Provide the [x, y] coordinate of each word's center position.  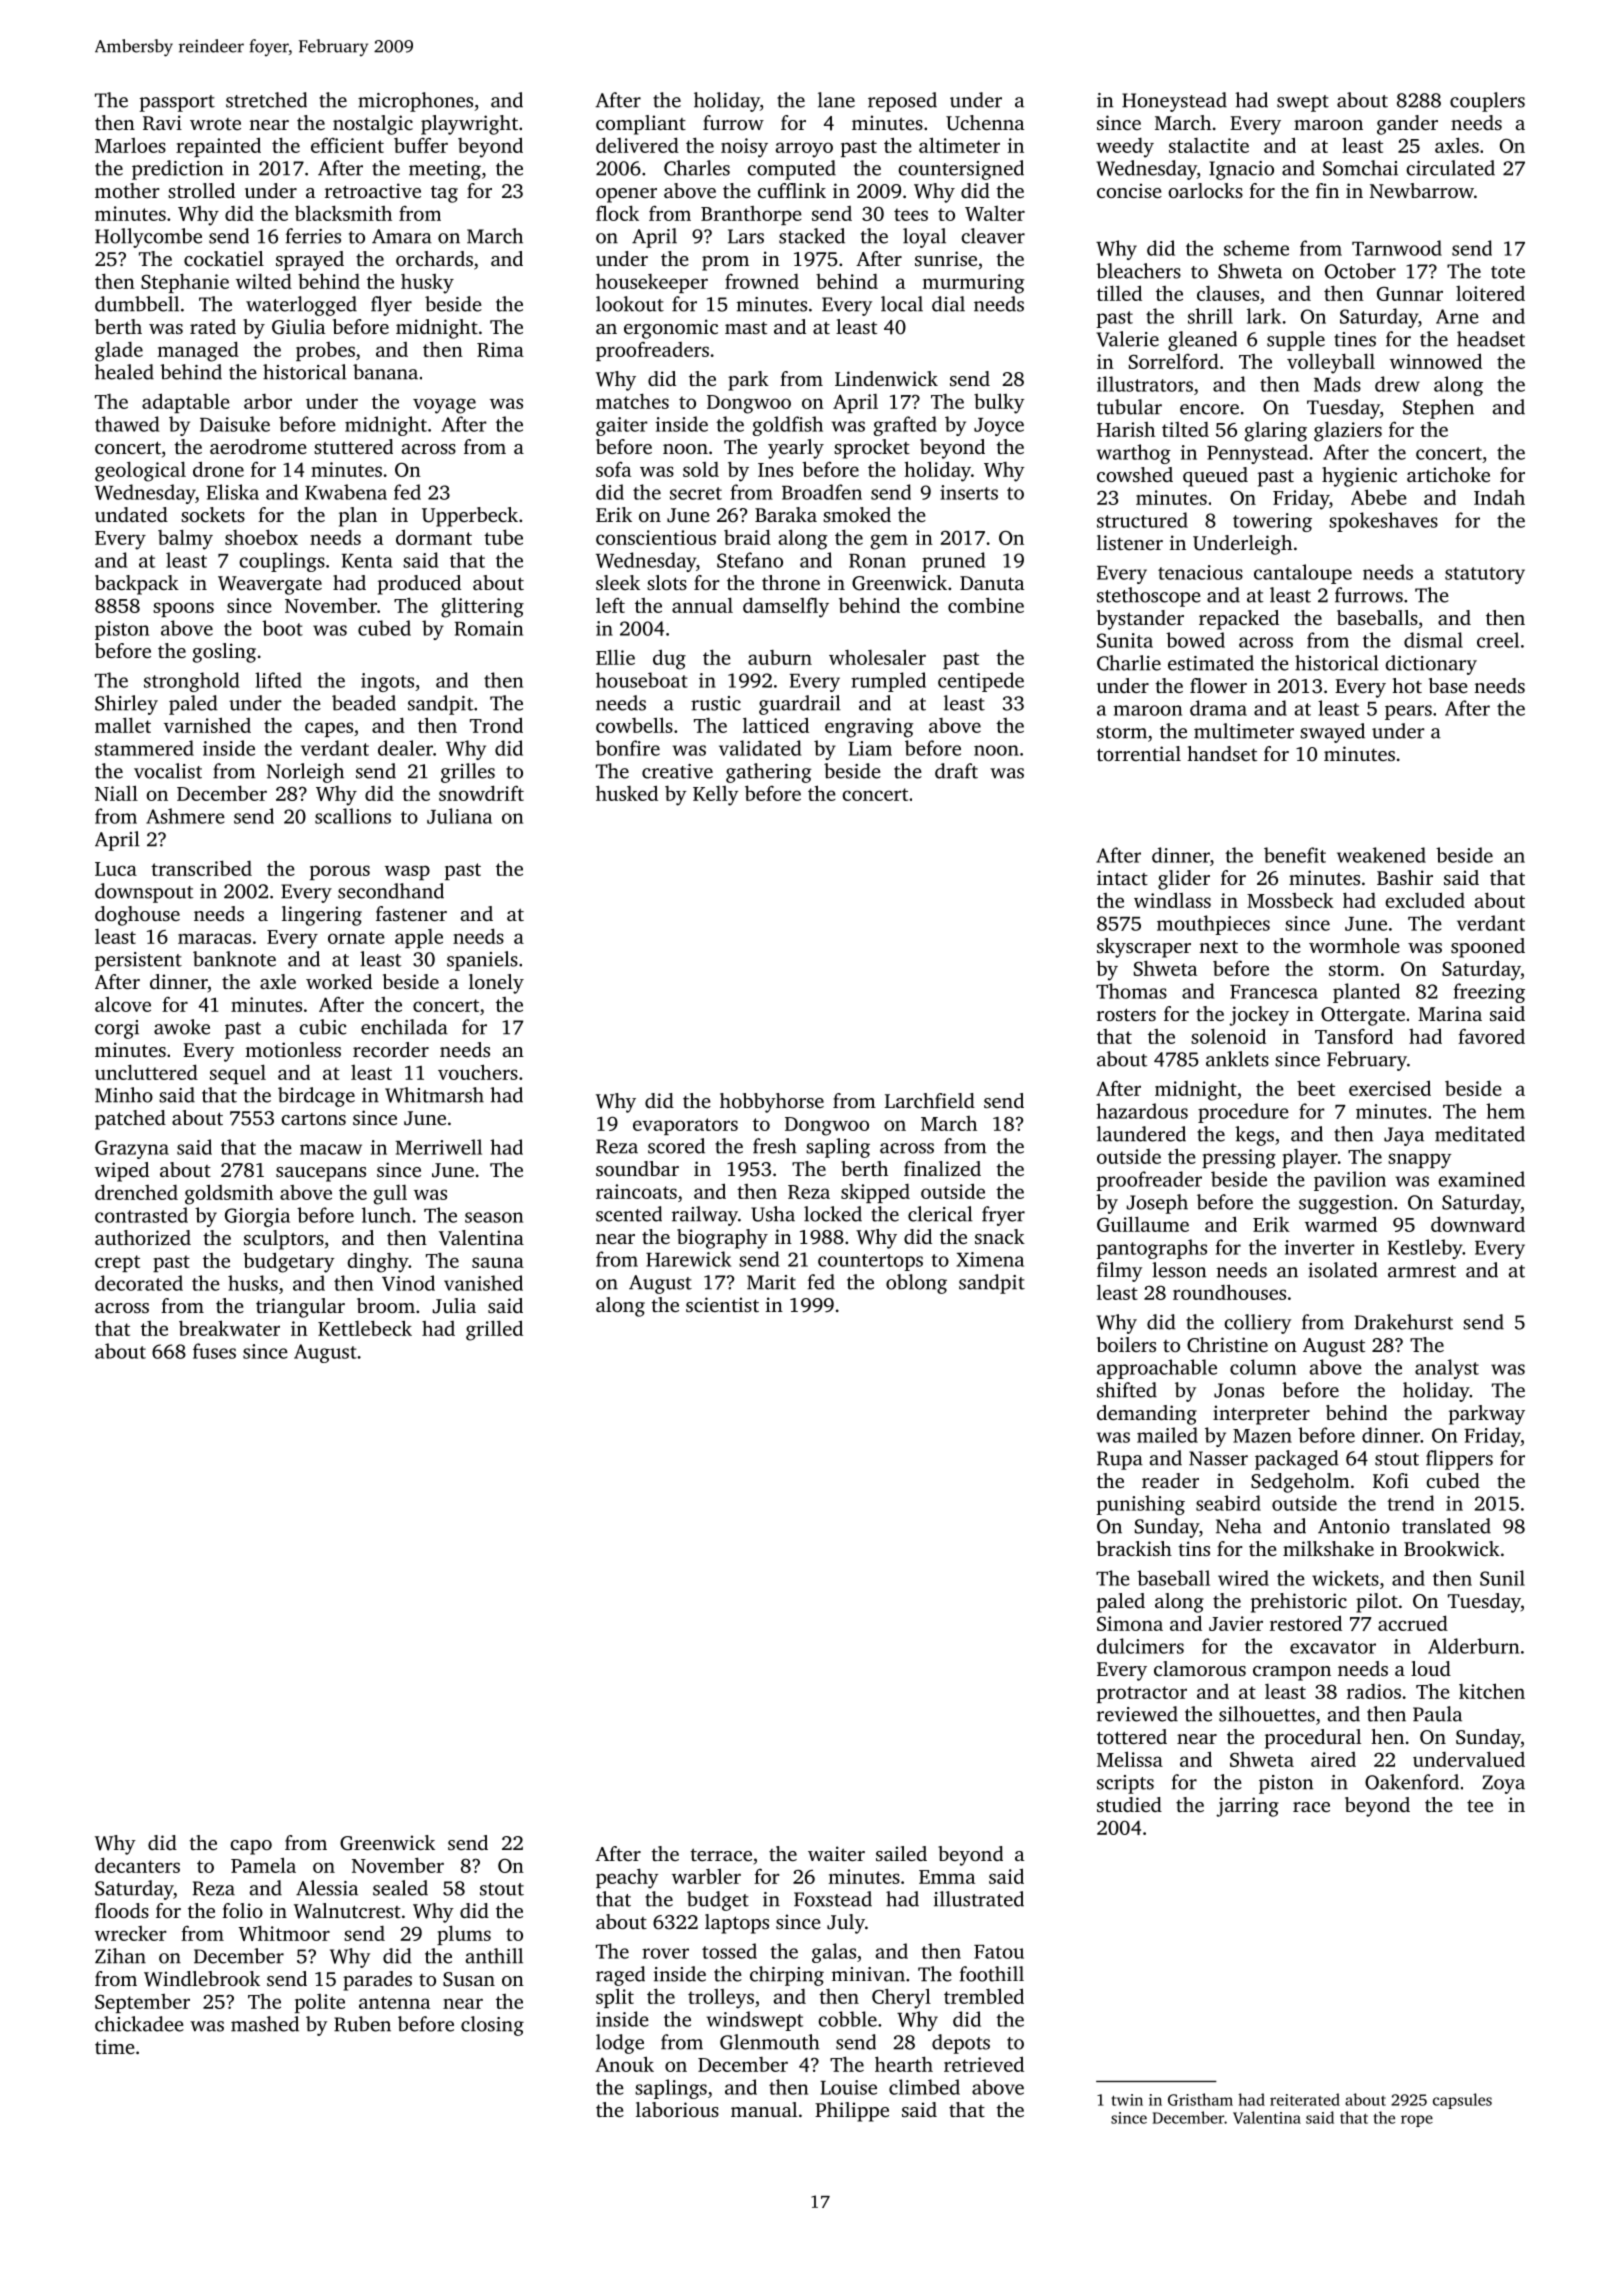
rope [1417, 2121]
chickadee [139, 2024]
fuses [214, 1351]
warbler [706, 1876]
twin [1127, 2100]
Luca [116, 869]
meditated [1480, 1134]
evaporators [685, 1126]
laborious [677, 2109]
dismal [1433, 640]
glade [119, 351]
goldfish [788, 426]
